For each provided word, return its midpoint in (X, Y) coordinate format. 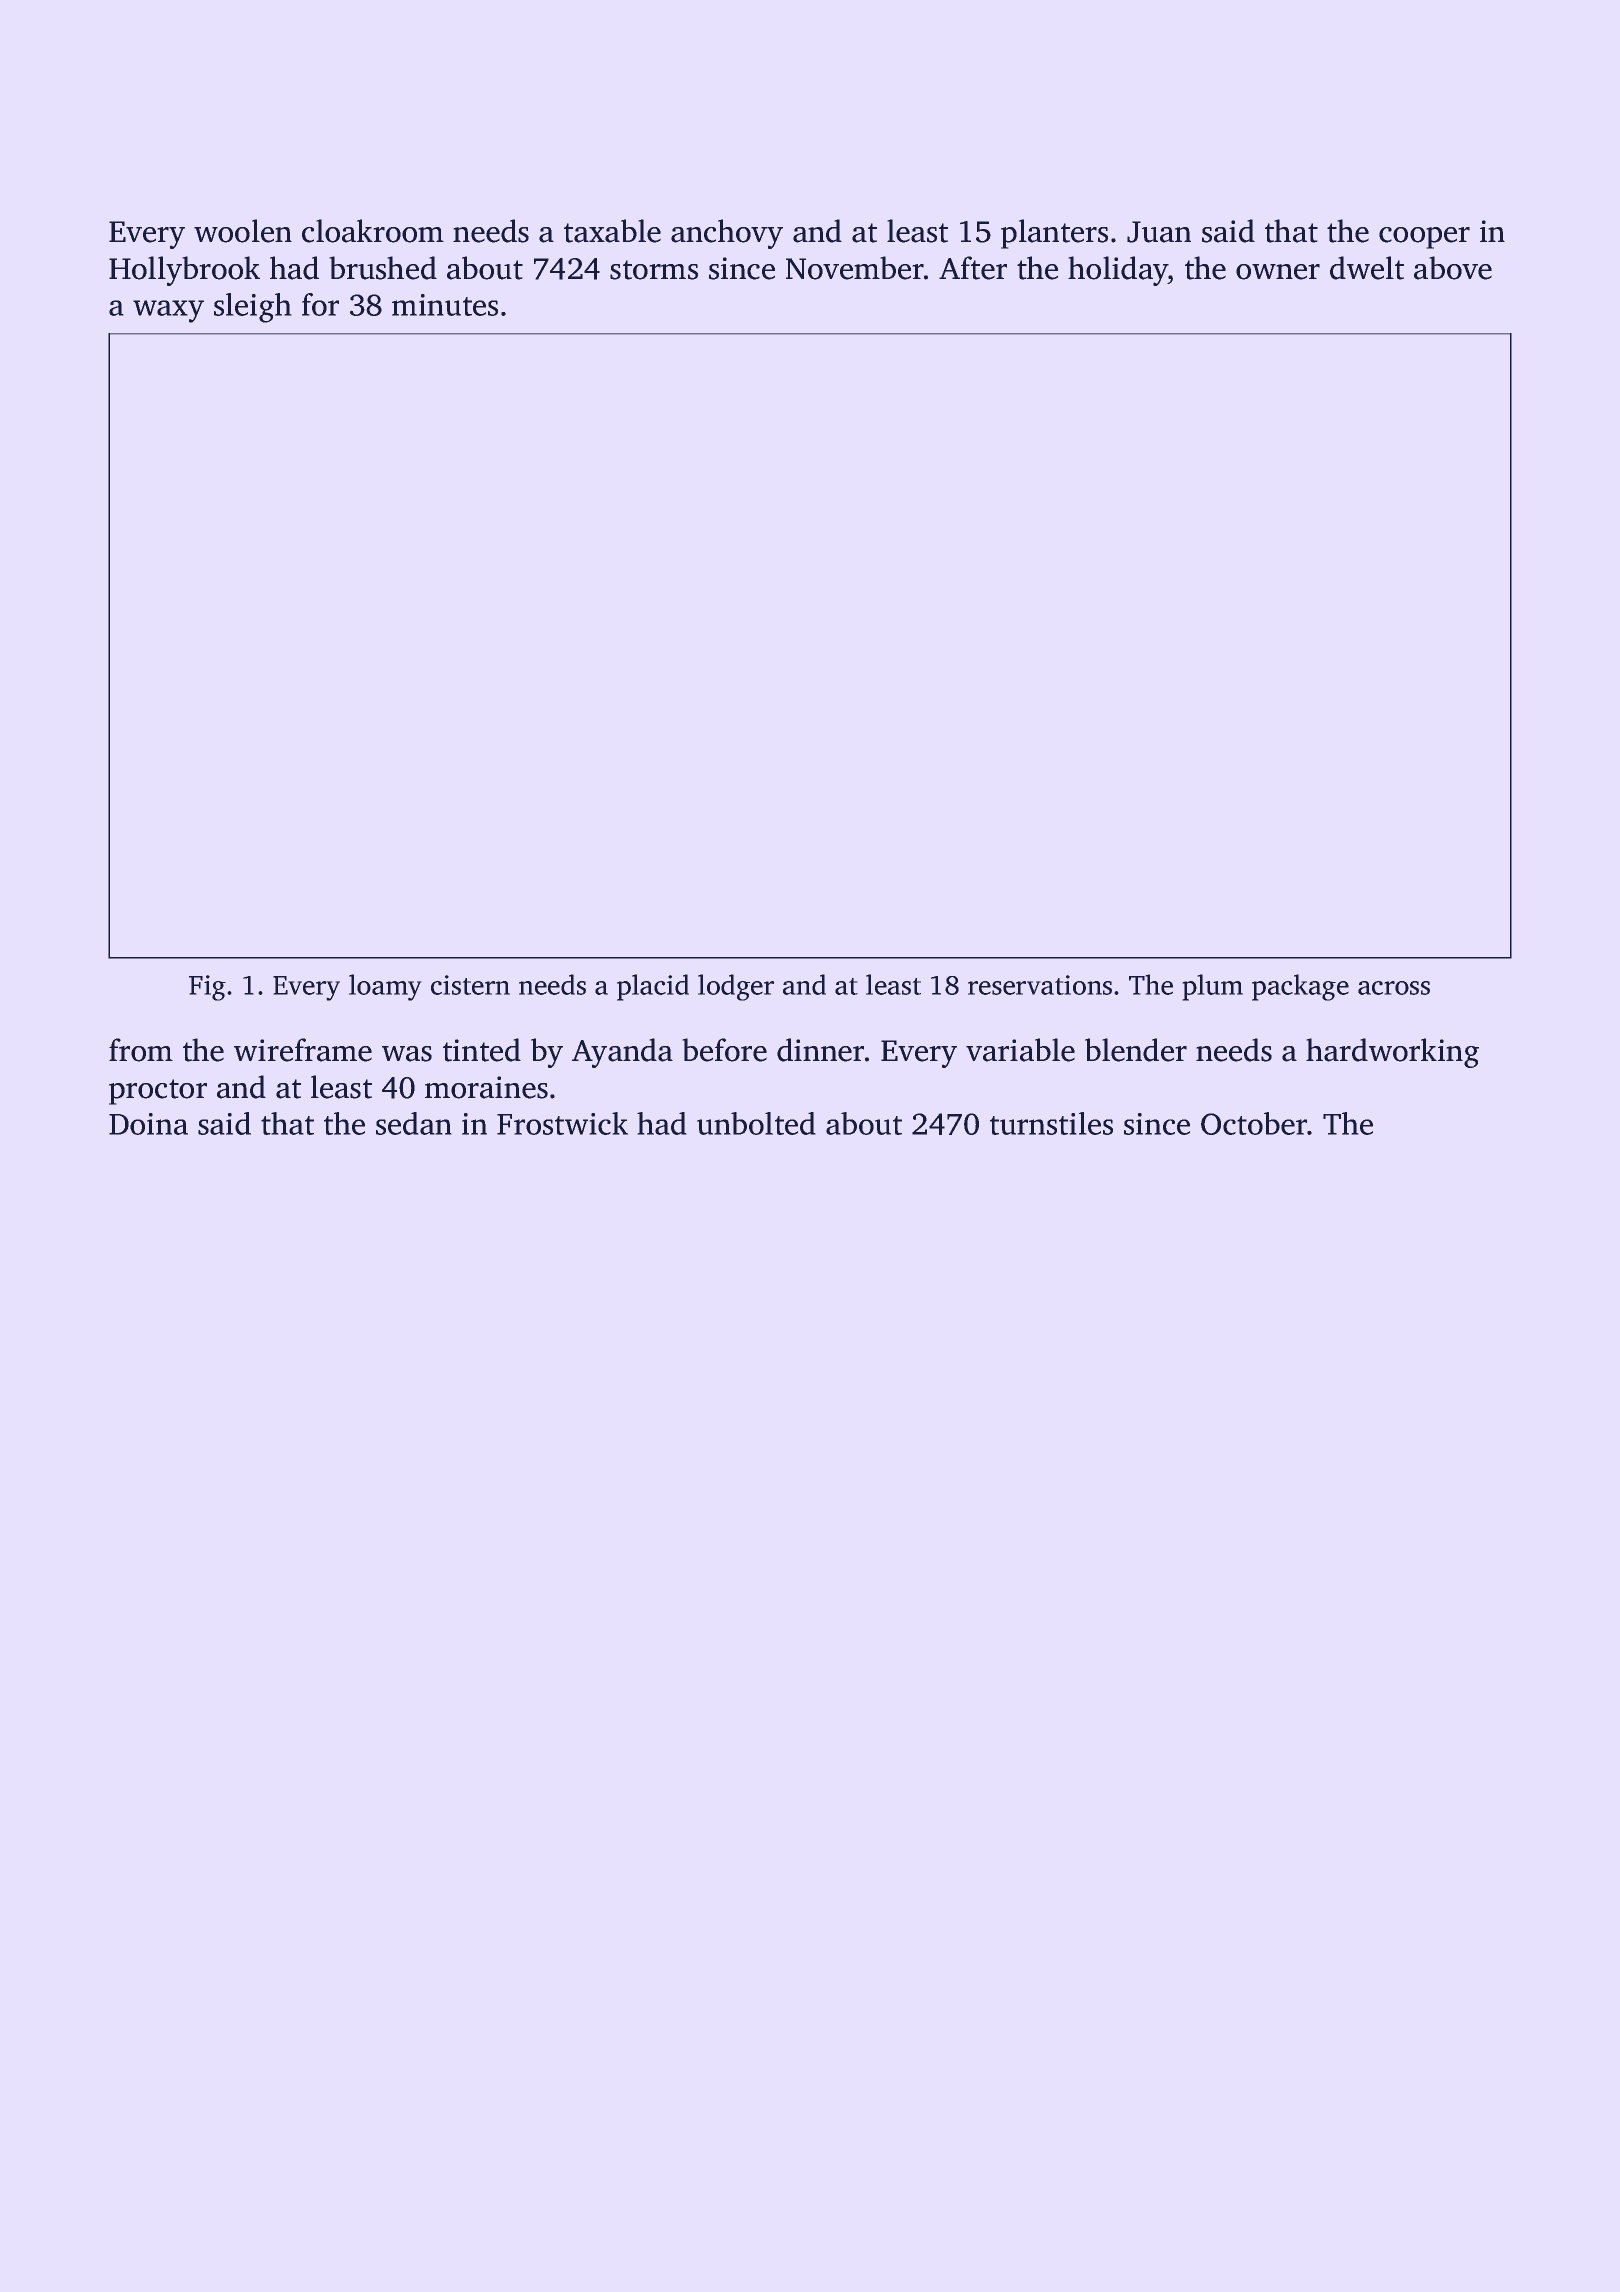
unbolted (756, 1123)
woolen (243, 231)
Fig (207, 988)
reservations (1040, 985)
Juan (1159, 232)
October (1254, 1123)
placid (653, 987)
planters (1054, 234)
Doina (148, 1124)
